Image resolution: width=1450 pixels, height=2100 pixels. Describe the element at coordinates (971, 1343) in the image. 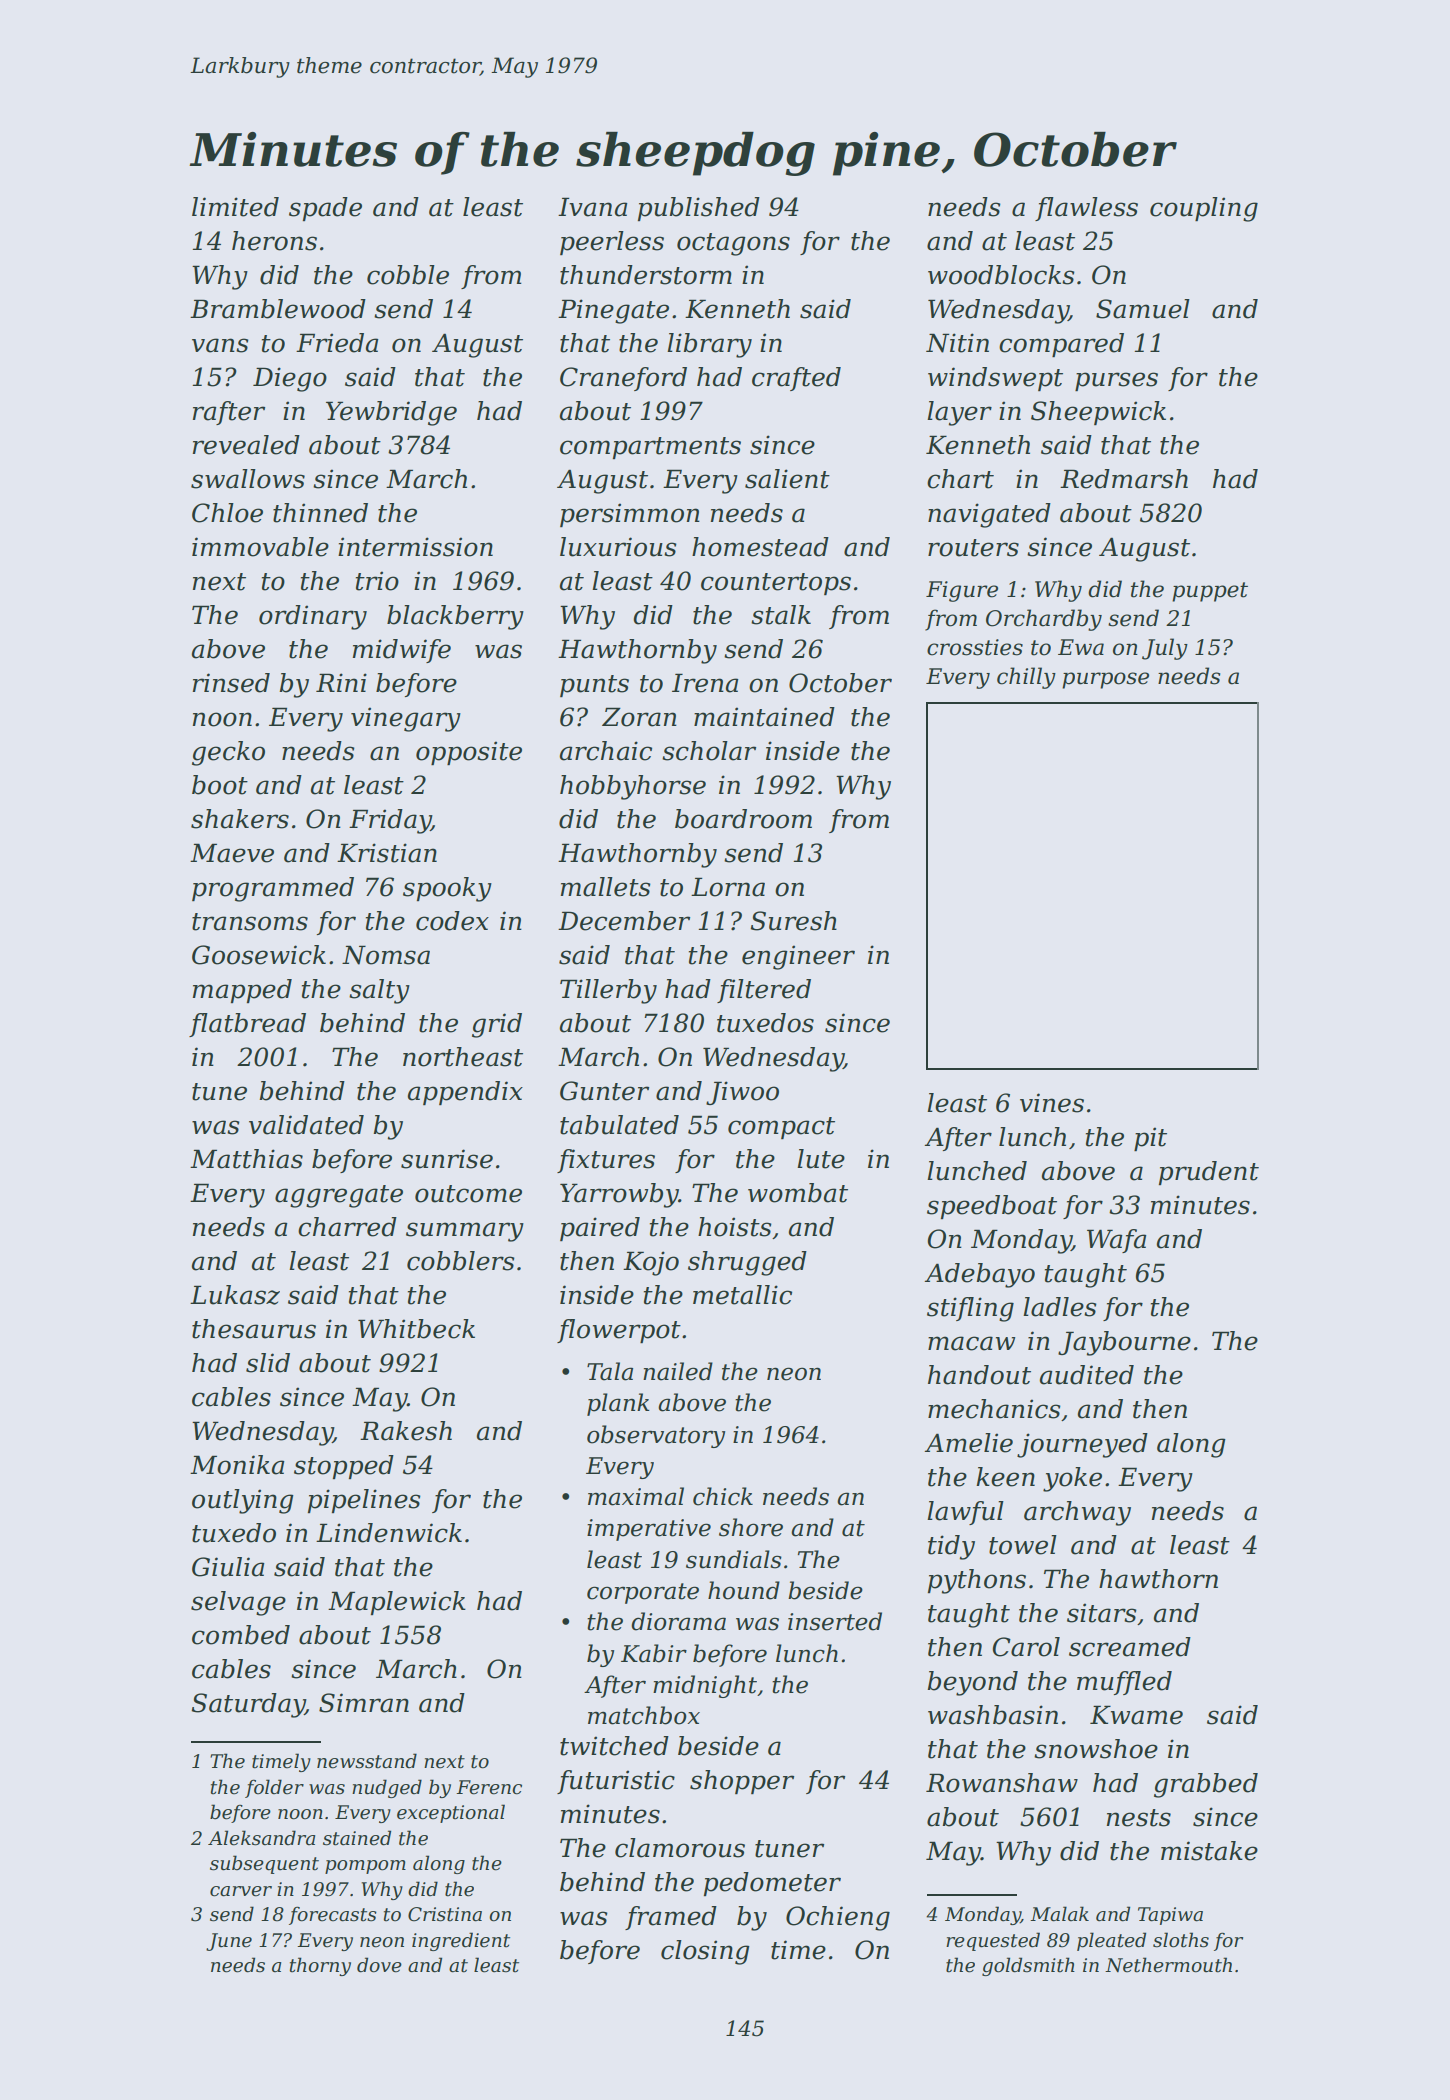

I see `macaw` at that location.
